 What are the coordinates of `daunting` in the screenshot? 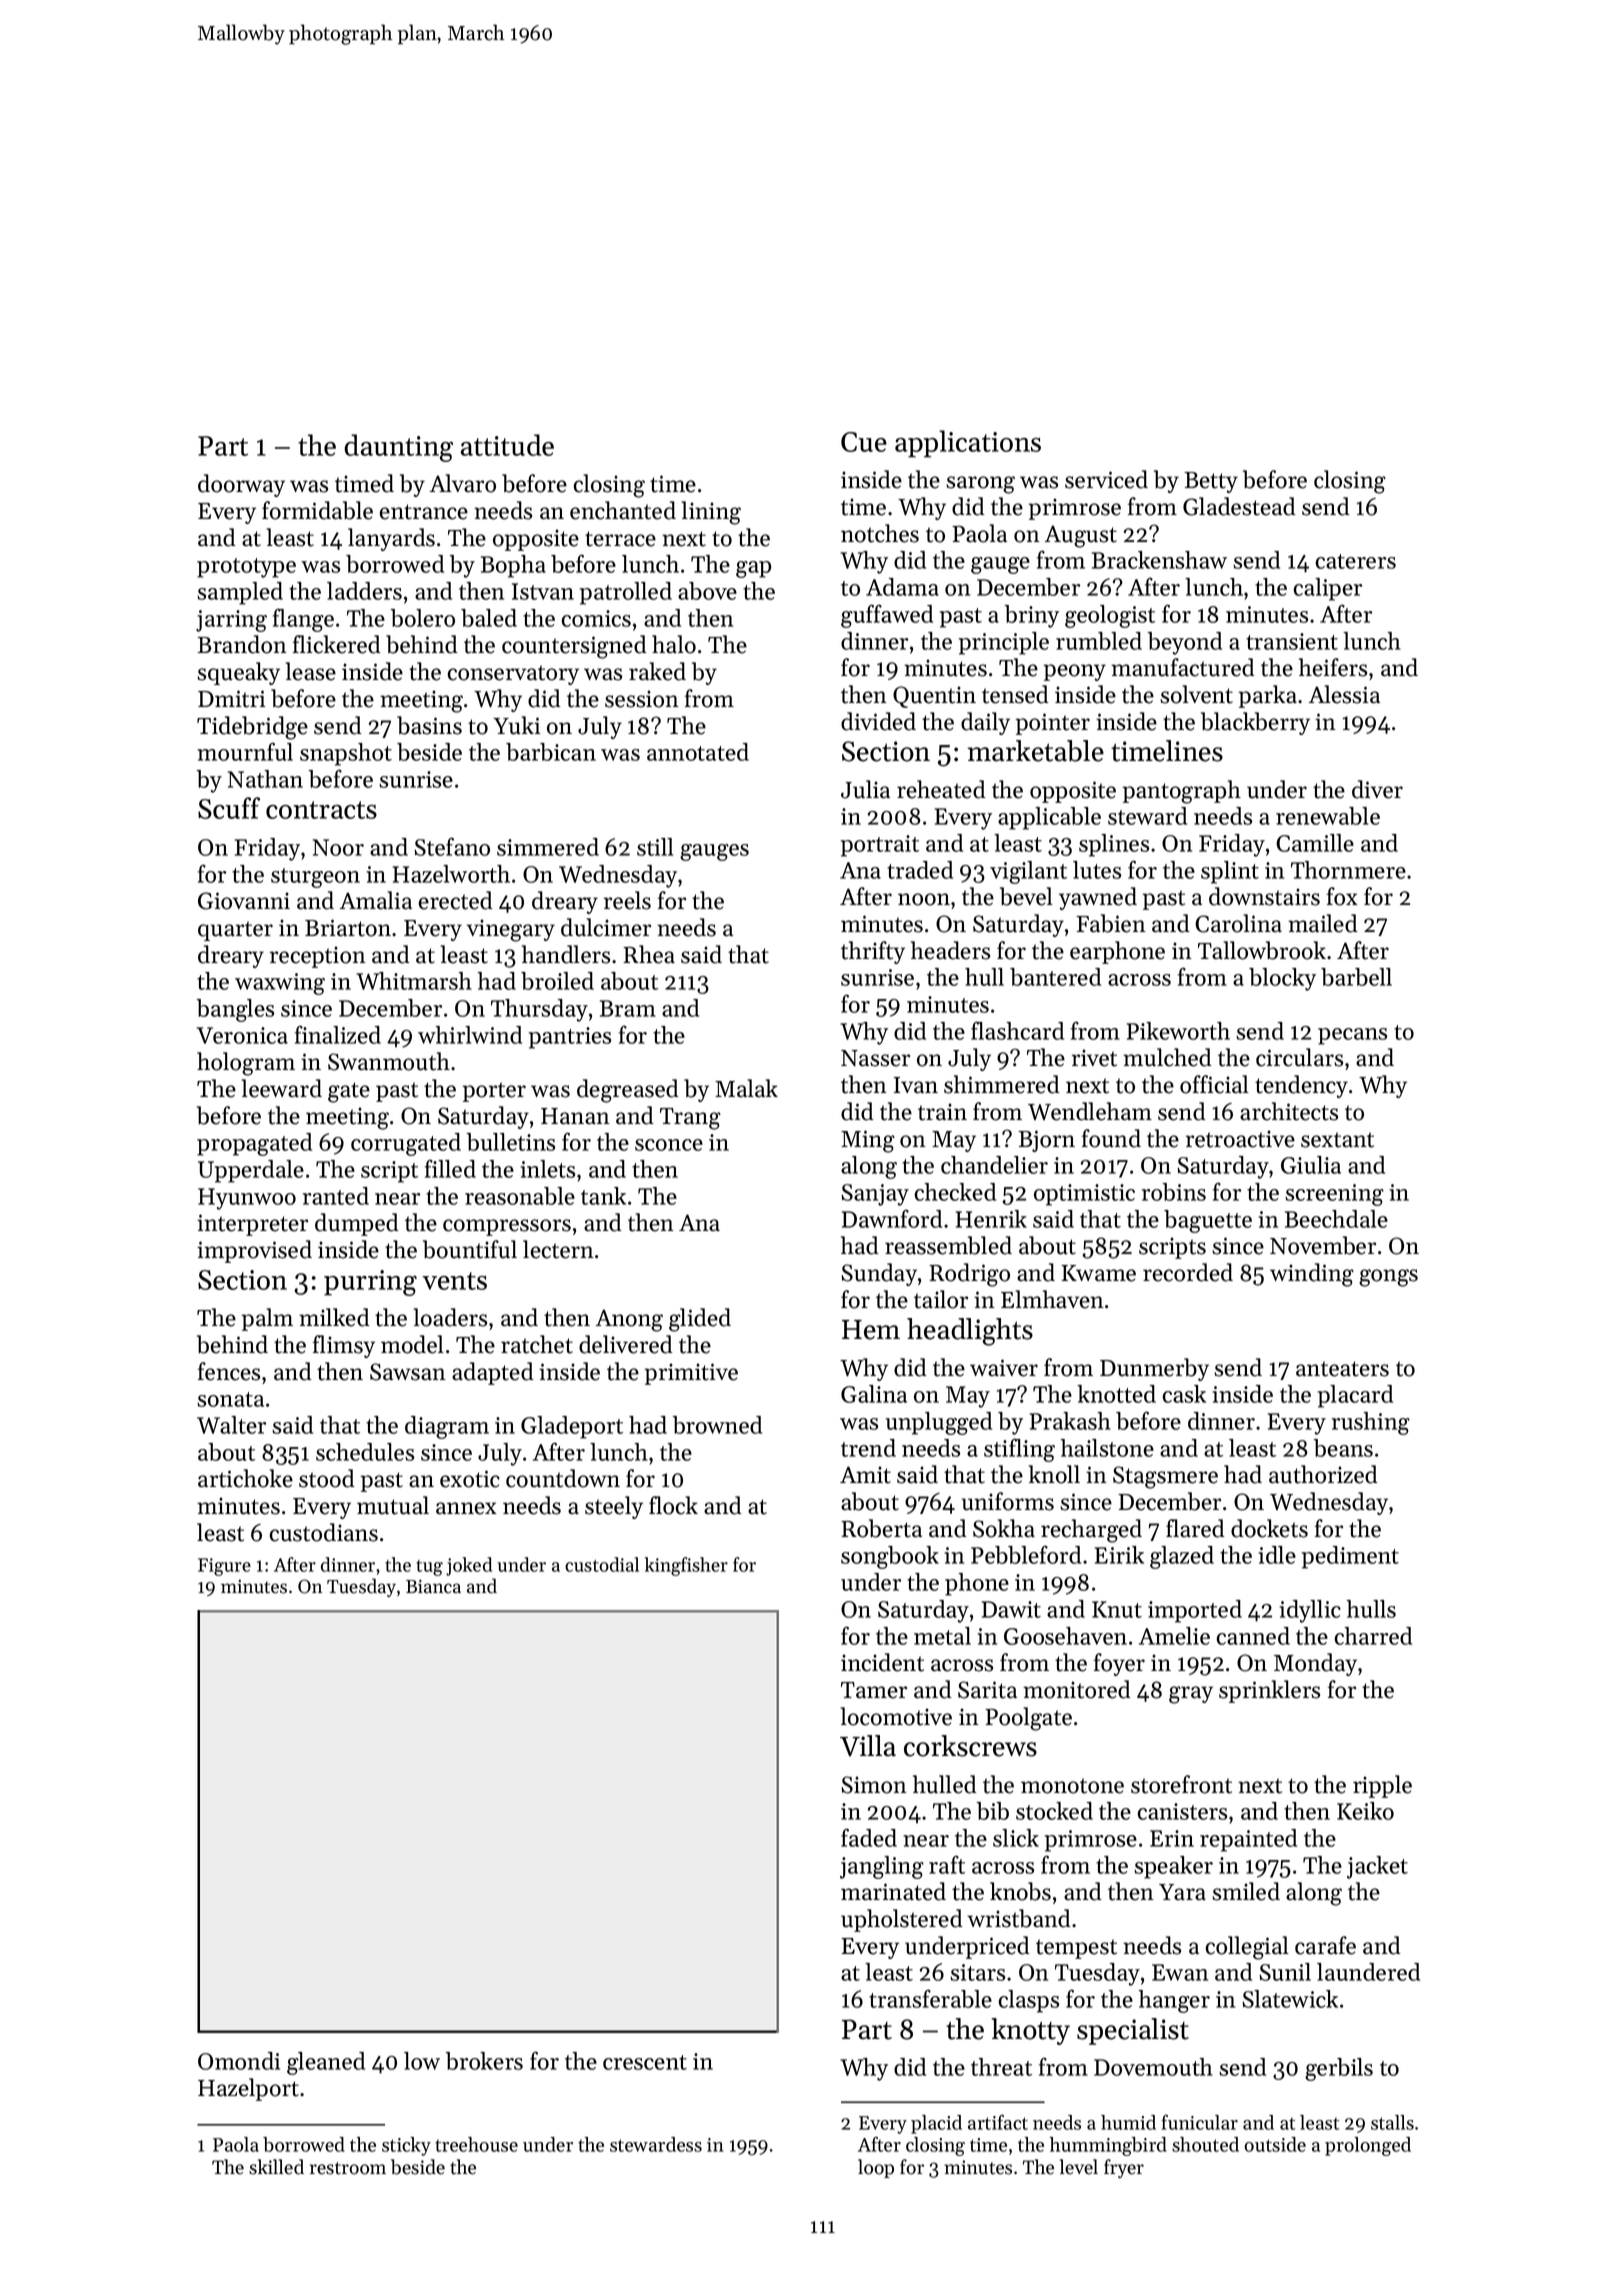 It's located at (398, 448).
